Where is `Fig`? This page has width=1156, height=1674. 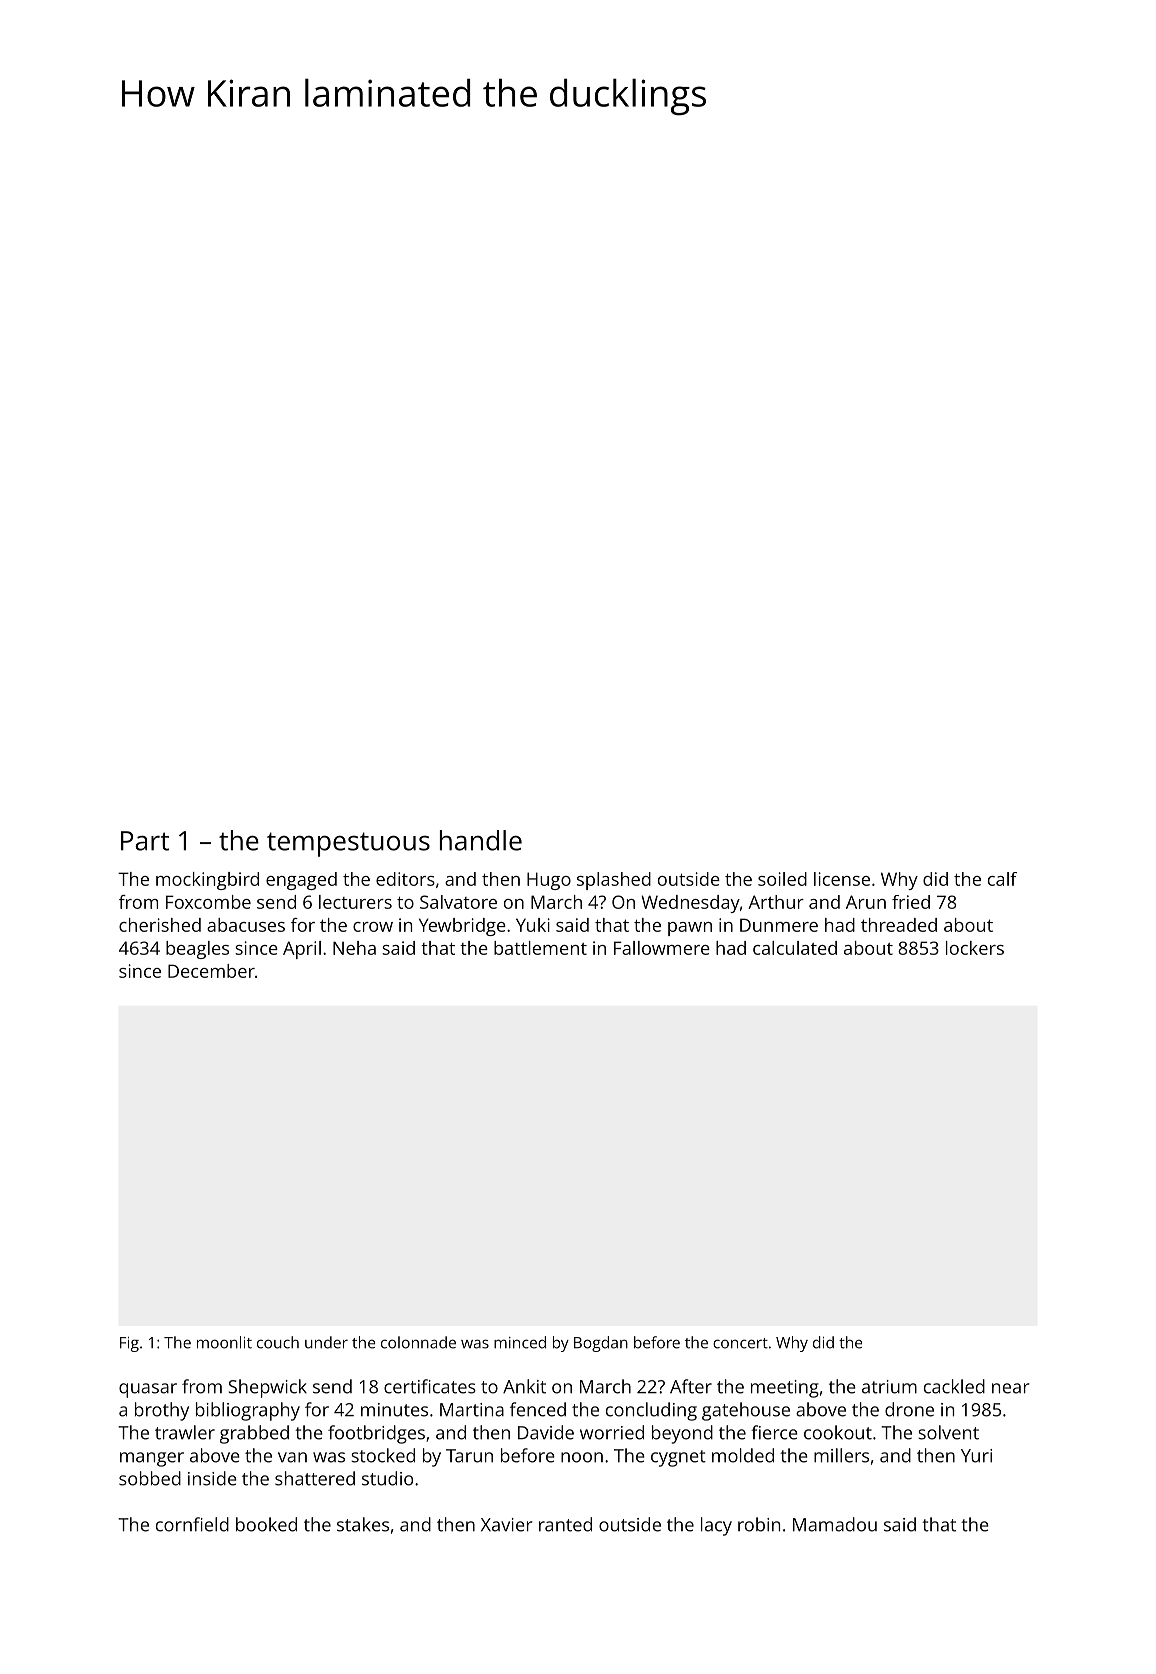 Fig is located at coordinates (129, 1344).
